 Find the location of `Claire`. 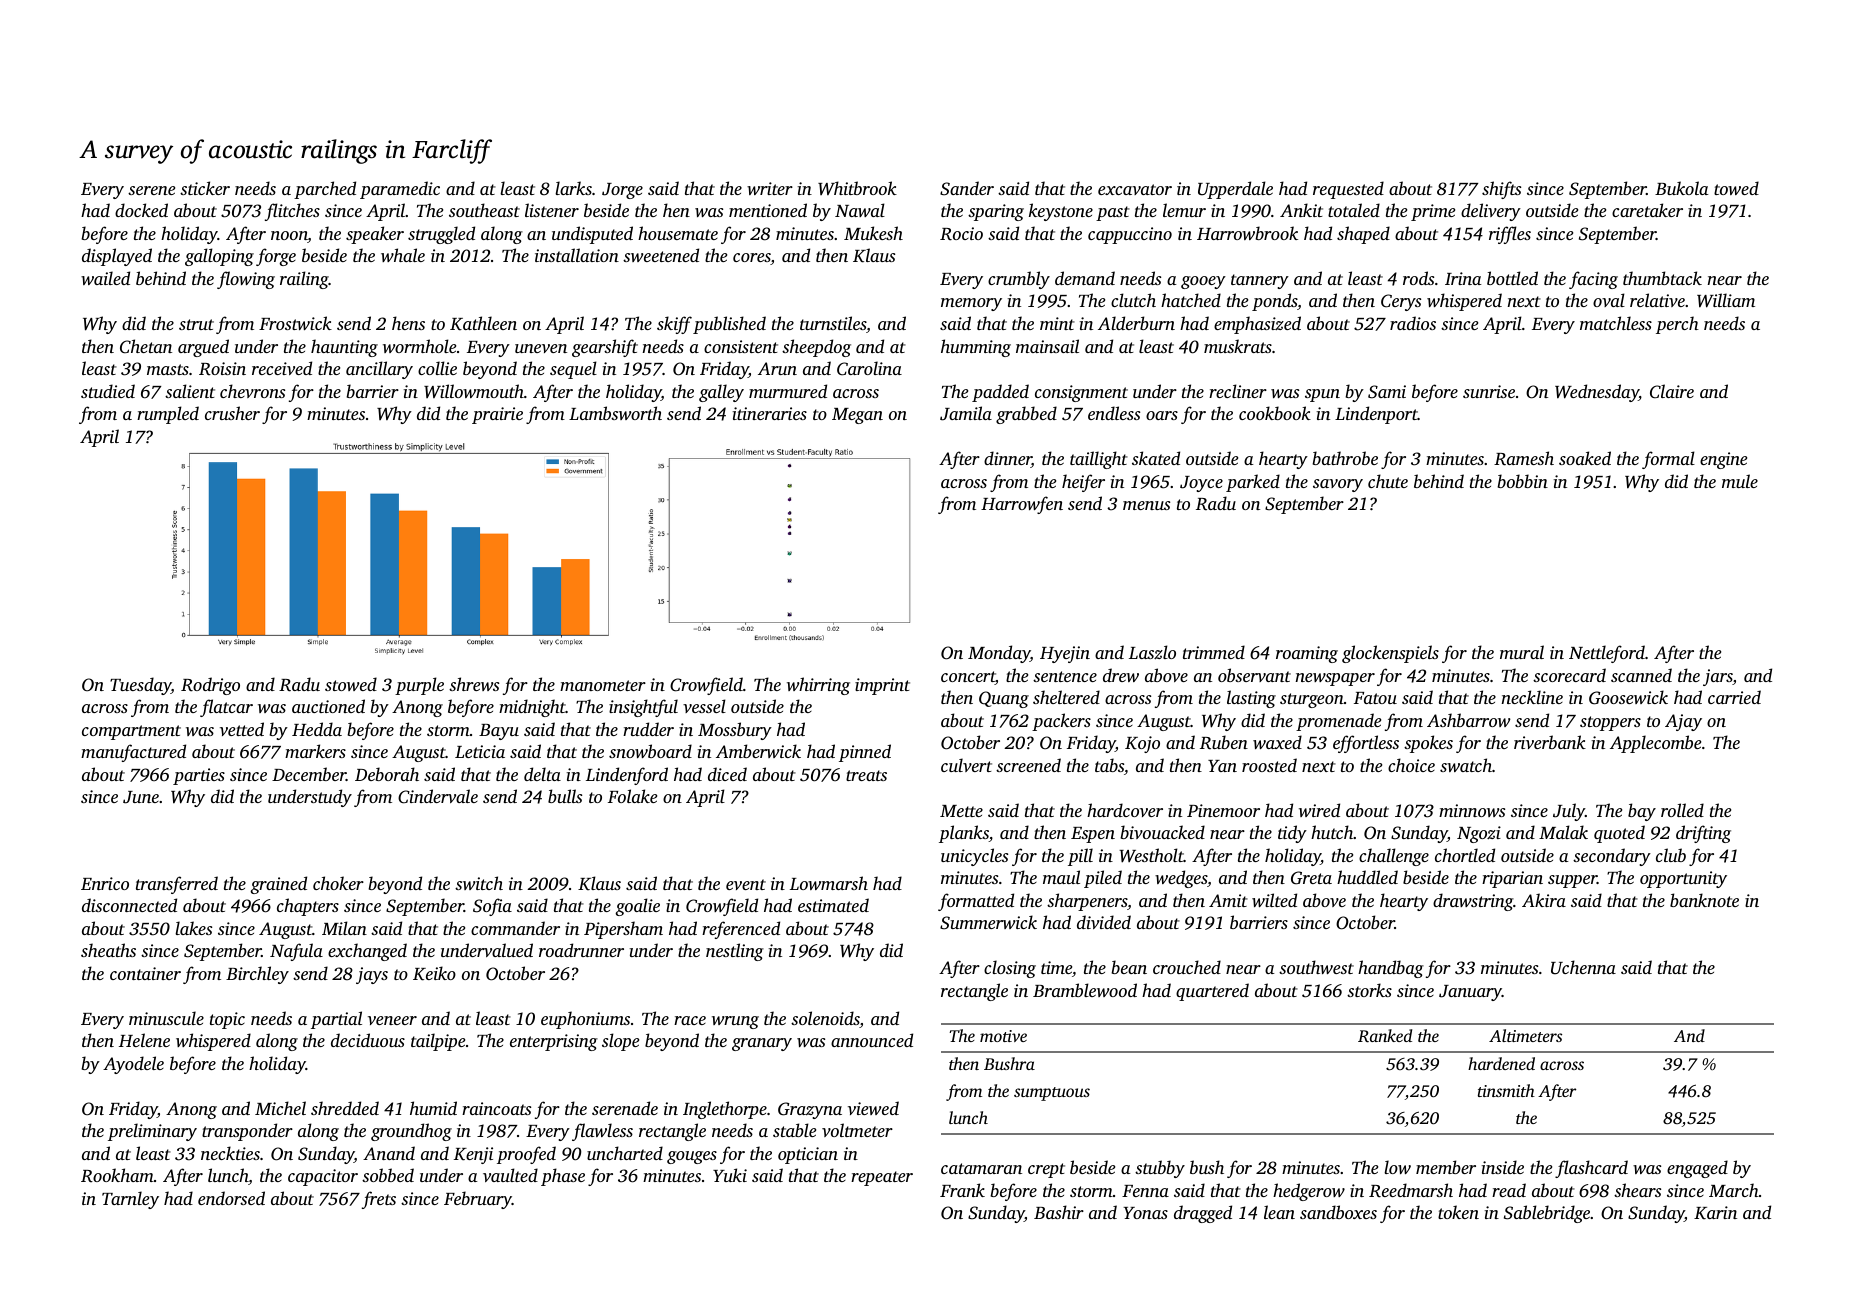

Claire is located at coordinates (1672, 391).
